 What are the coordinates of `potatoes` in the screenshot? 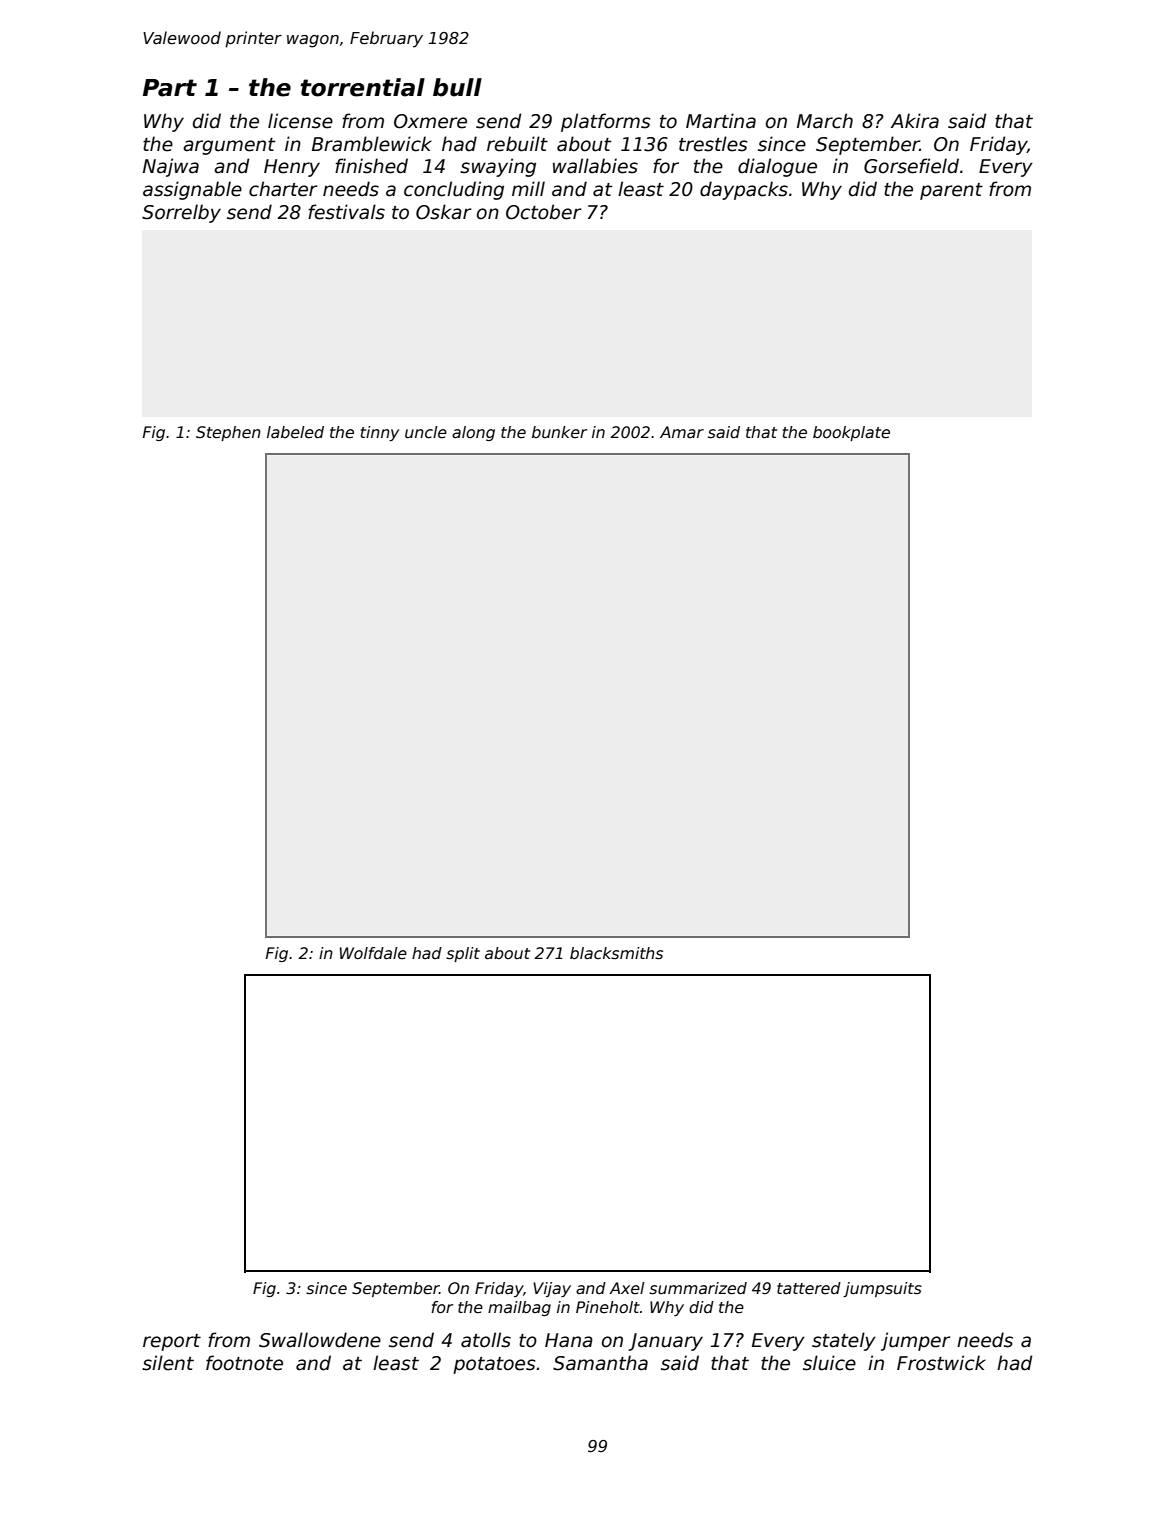 It's located at (494, 1365).
